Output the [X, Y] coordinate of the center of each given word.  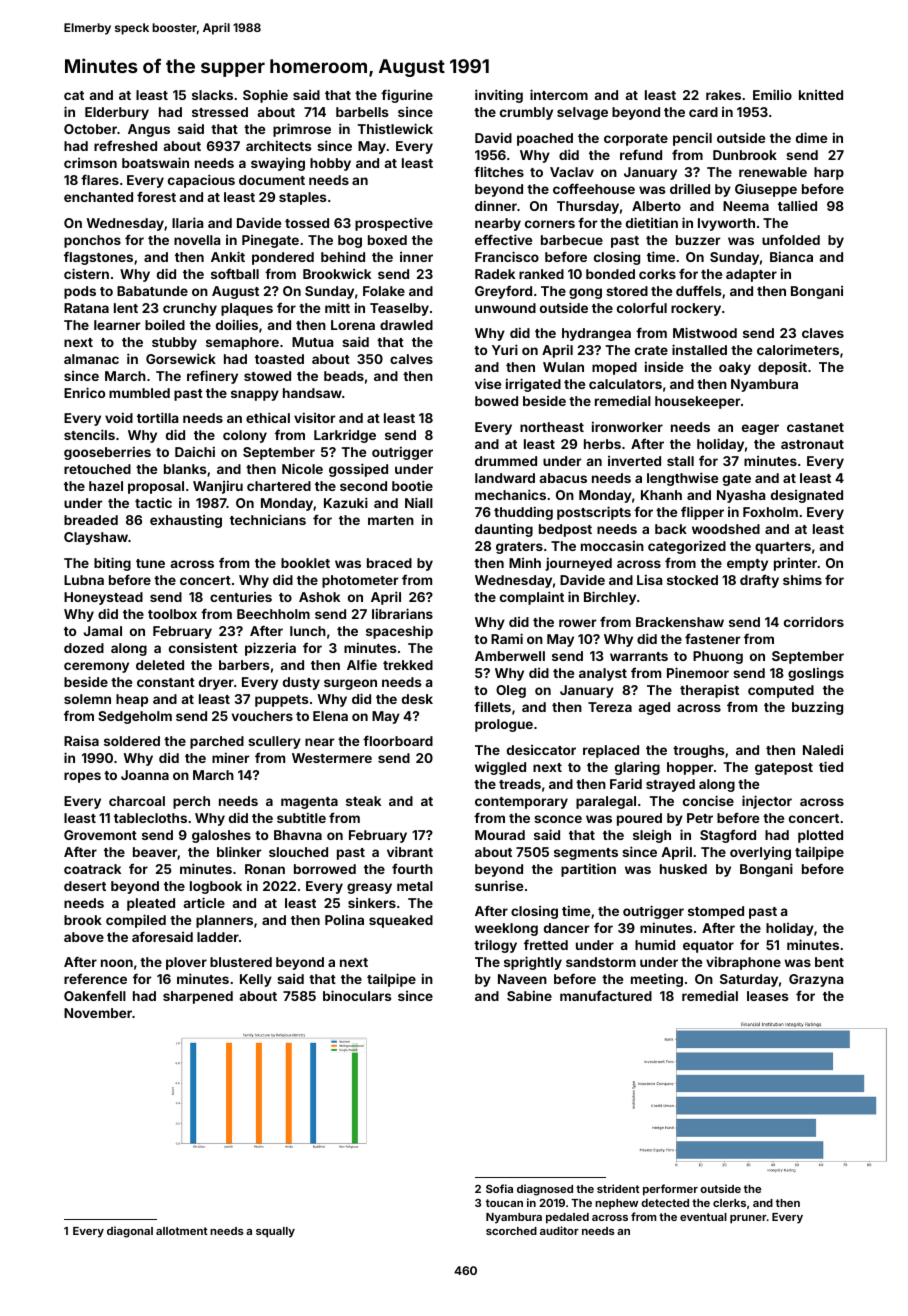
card [703, 112]
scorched [511, 1231]
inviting [499, 96]
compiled [136, 921]
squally [275, 1232]
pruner [748, 1219]
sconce [558, 819]
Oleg [511, 691]
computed [781, 691]
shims [802, 579]
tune [150, 563]
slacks [212, 95]
